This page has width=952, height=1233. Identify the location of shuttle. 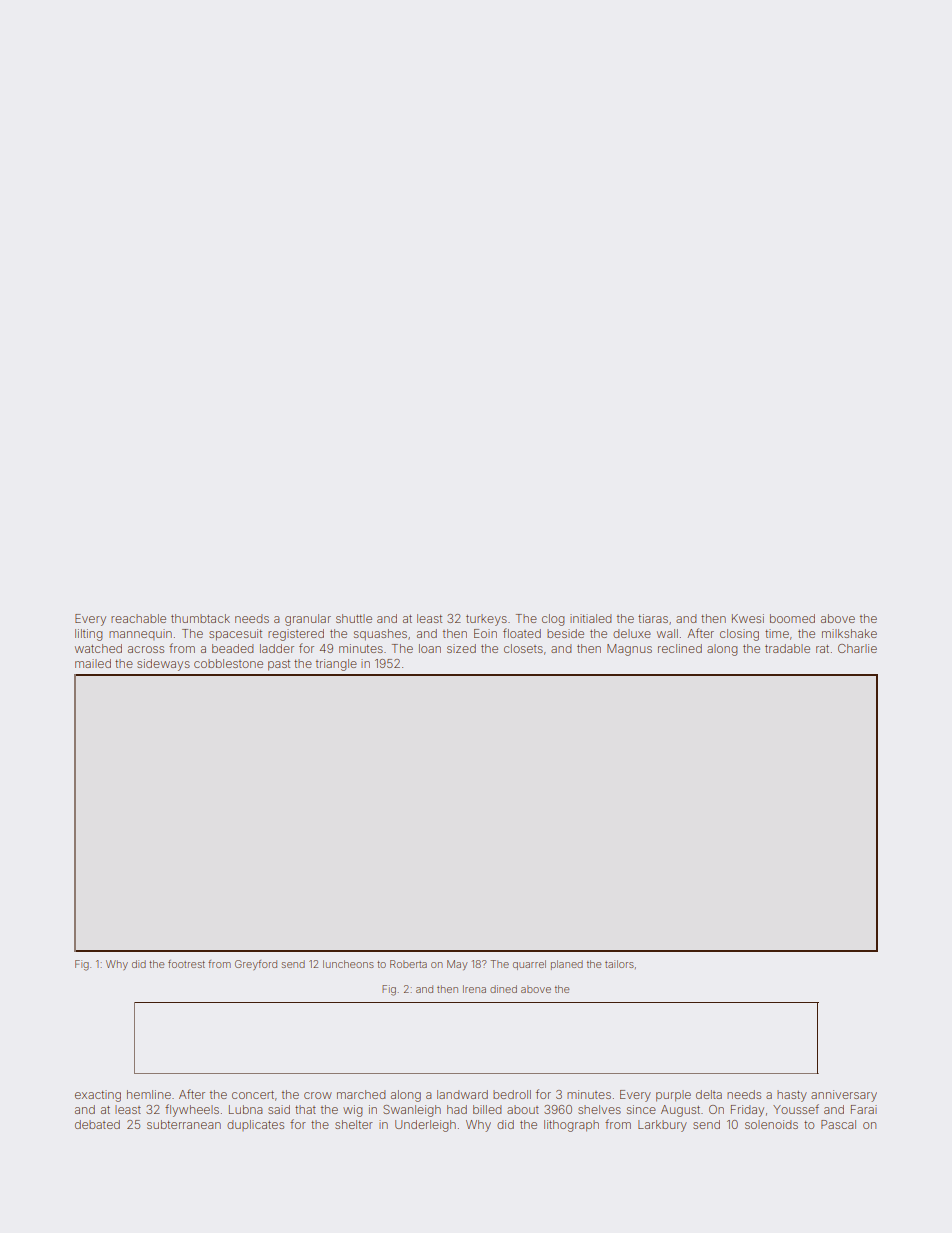
(354, 618).
